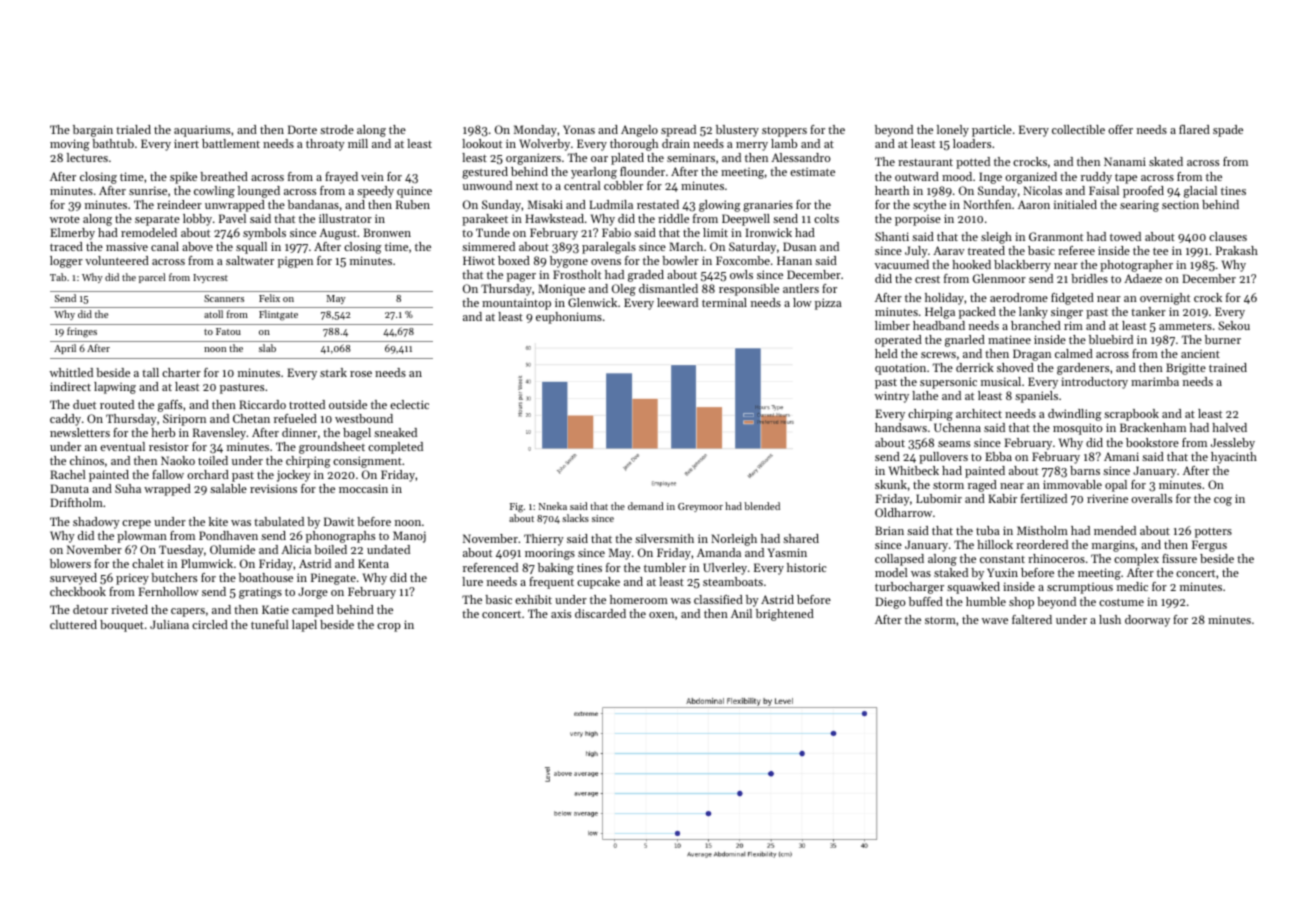 This screenshot has height=924, width=1308. Describe the element at coordinates (304, 626) in the screenshot. I see `lapel` at that location.
